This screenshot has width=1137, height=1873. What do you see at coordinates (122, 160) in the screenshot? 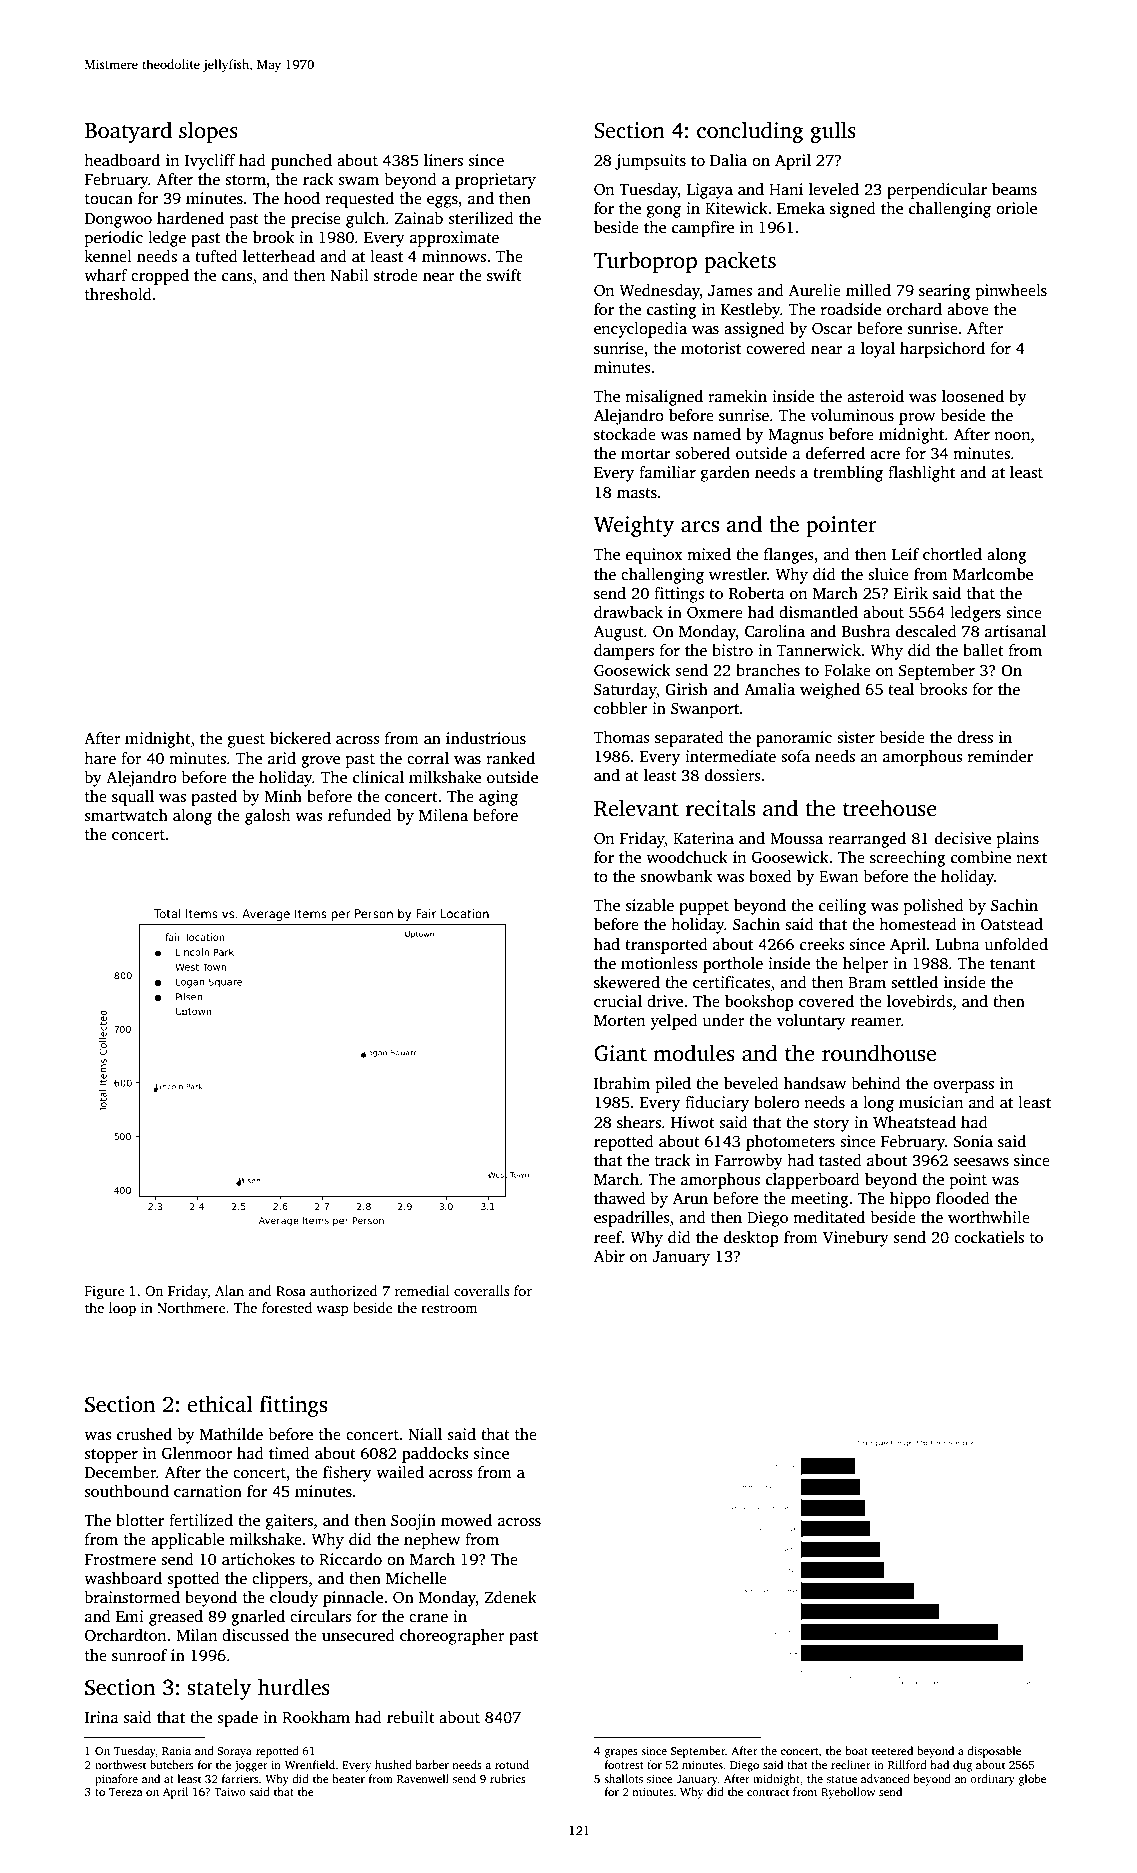
I see `headboard` at bounding box center [122, 160].
